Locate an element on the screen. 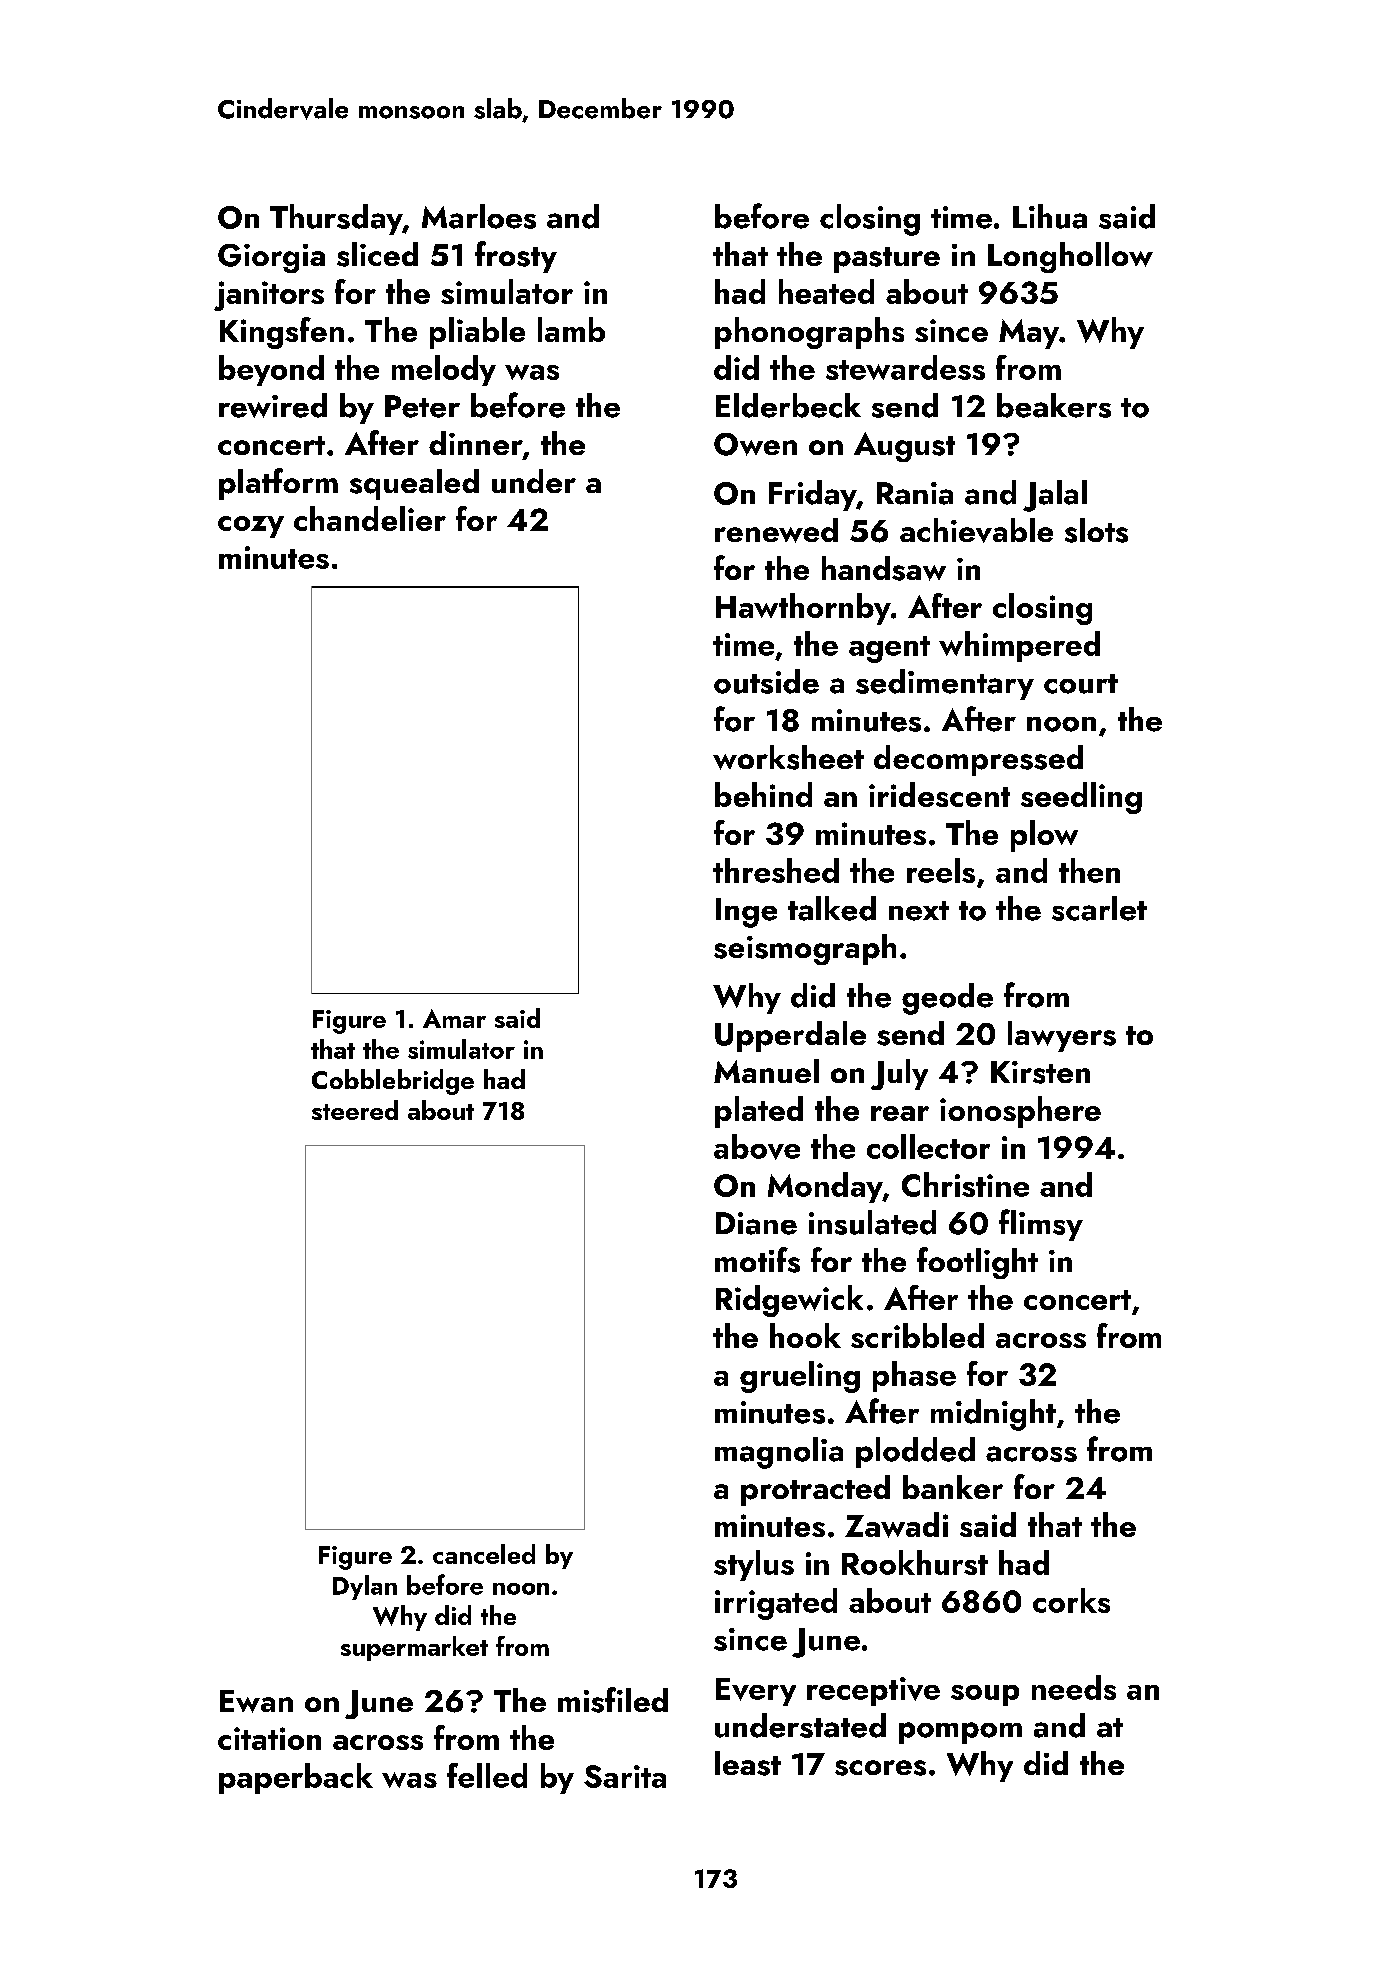 The height and width of the screenshot is (1969, 1386). outside is located at coordinates (766, 681).
